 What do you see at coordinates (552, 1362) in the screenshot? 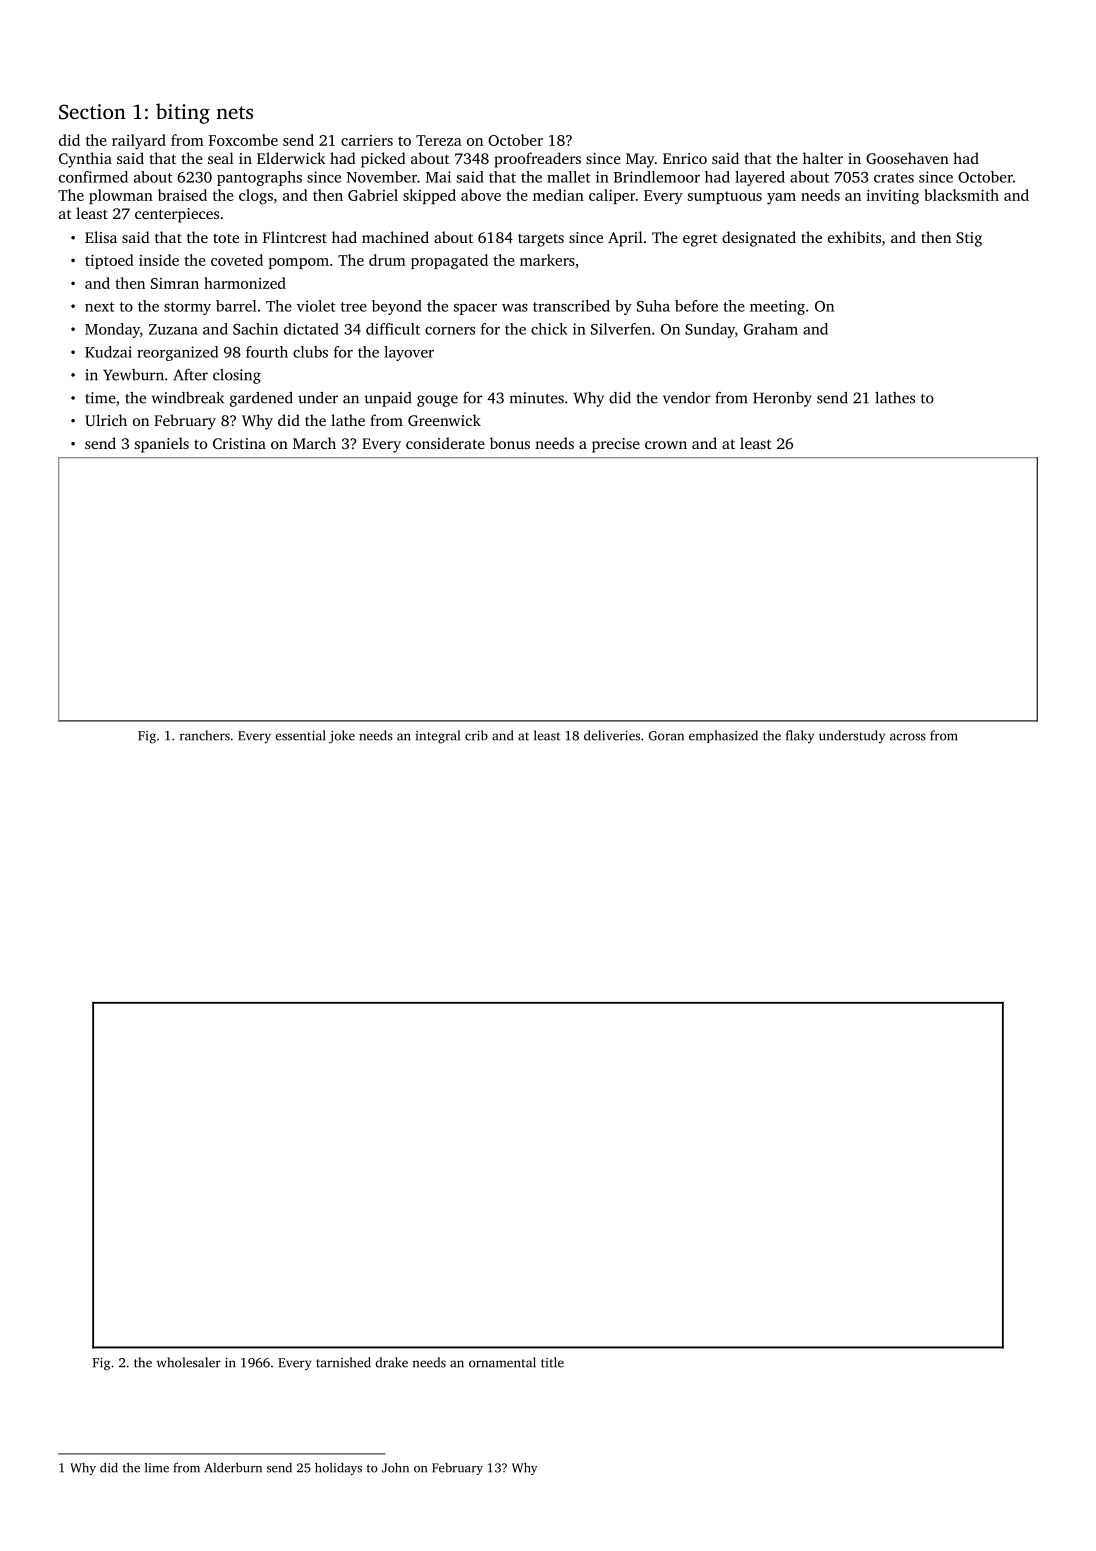
I see `title` at bounding box center [552, 1362].
